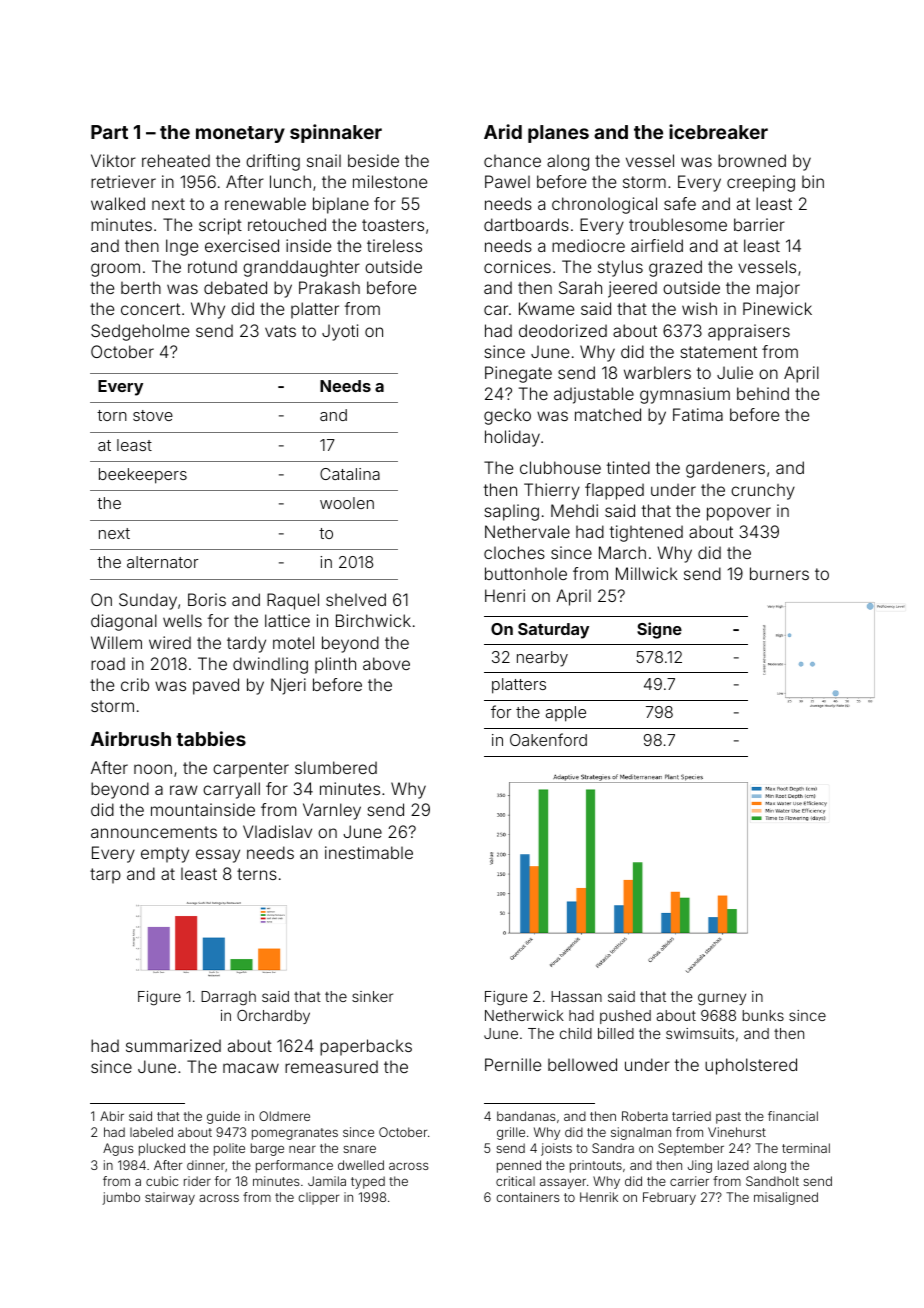 This document has width=924, height=1308. Describe the element at coordinates (280, 331) in the document. I see `vats` at that location.
